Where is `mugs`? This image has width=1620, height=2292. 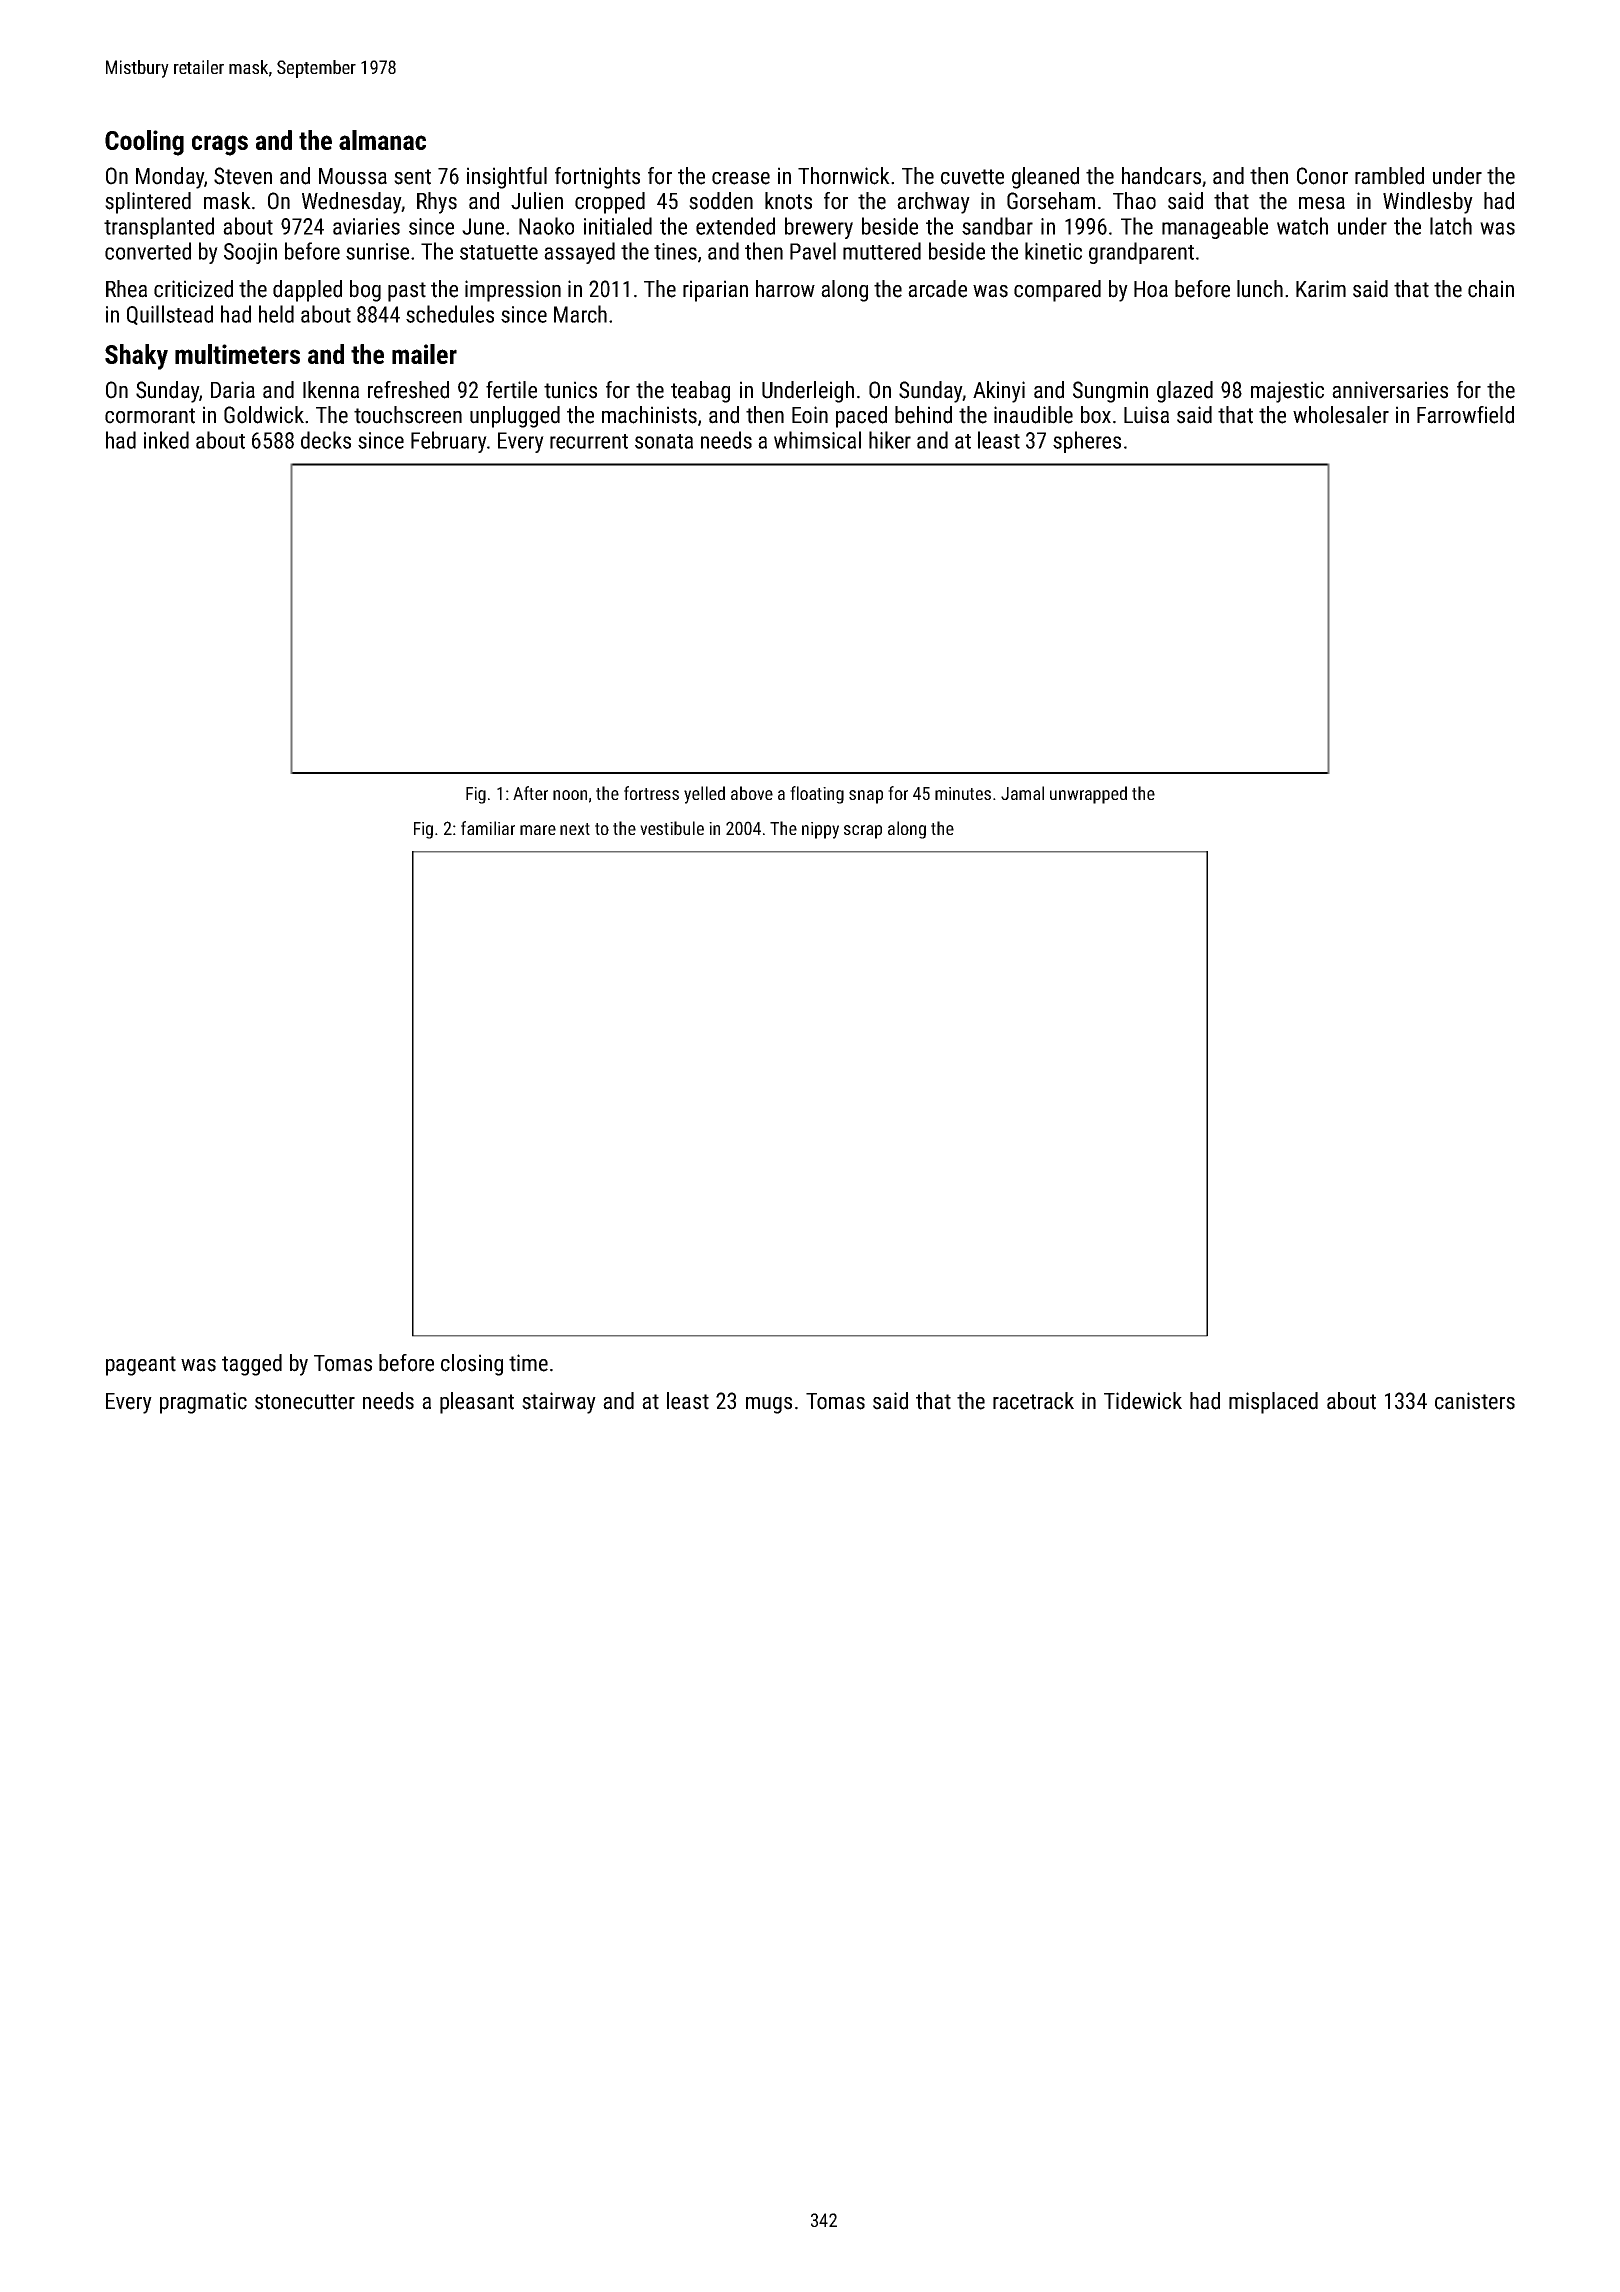
mugs is located at coordinates (769, 1405).
